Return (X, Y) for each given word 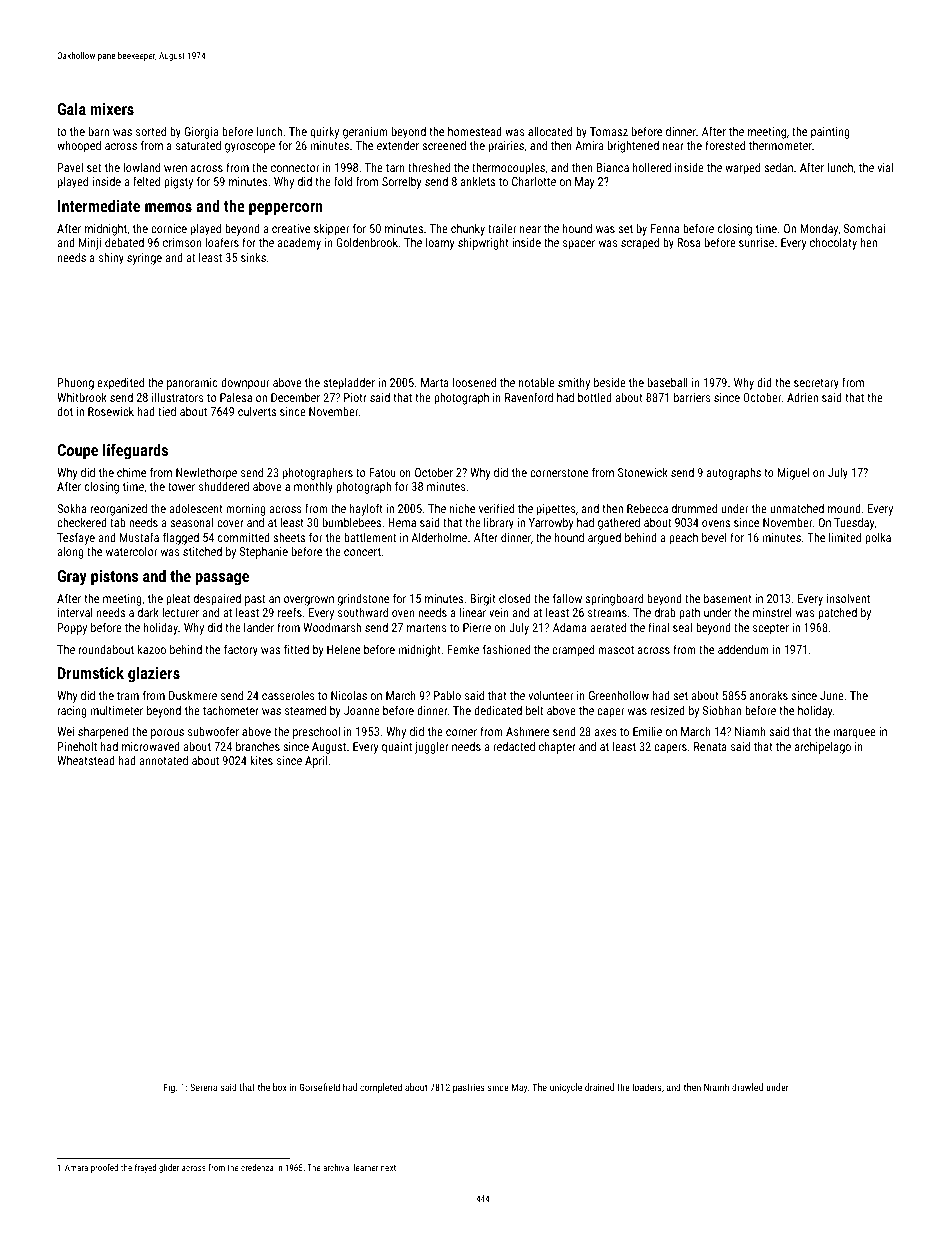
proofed (104, 1168)
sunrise (756, 242)
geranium (365, 133)
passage (222, 579)
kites (261, 760)
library (499, 523)
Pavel (70, 167)
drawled (747, 1087)
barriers (692, 397)
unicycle (566, 1088)
